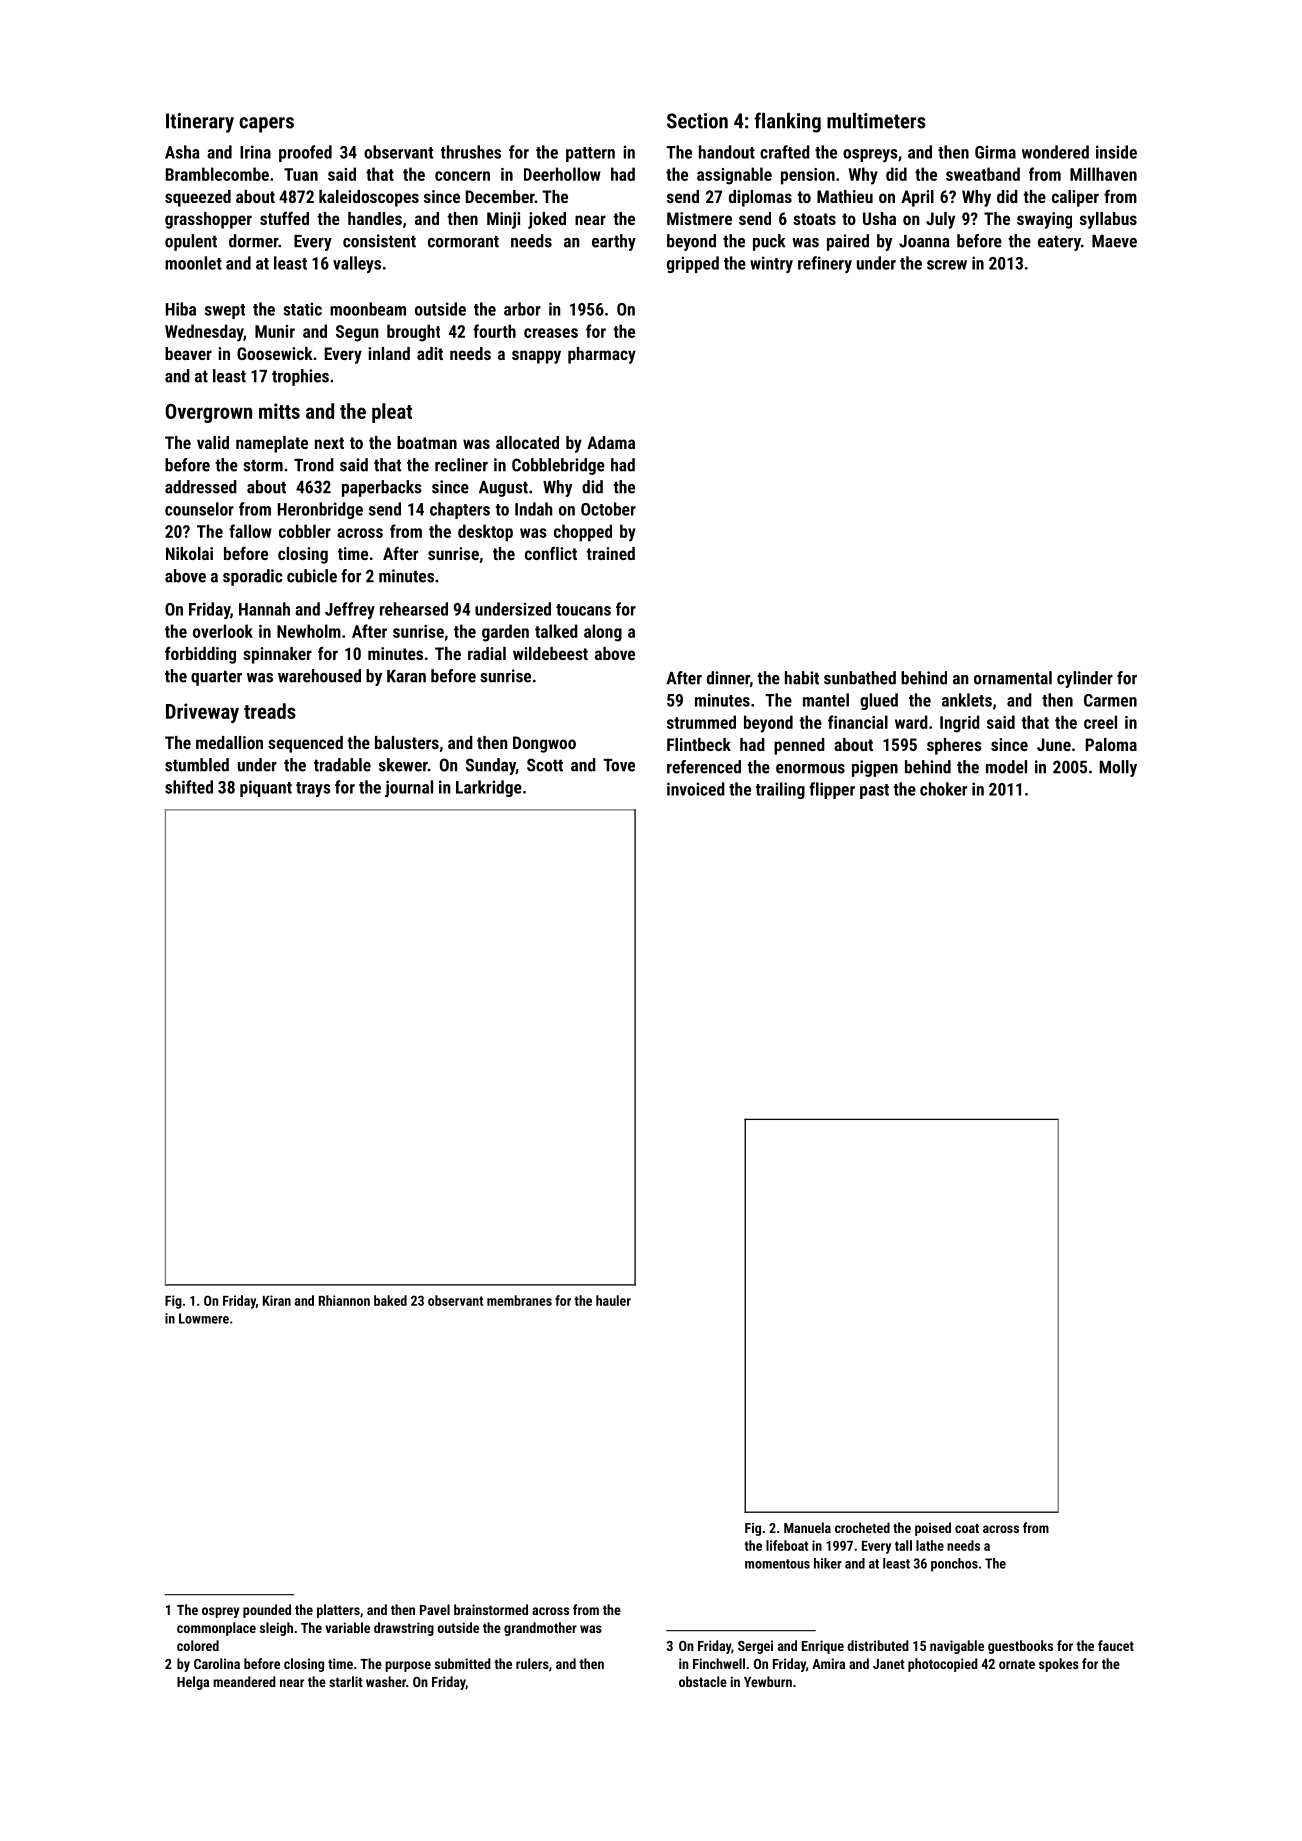  I want to click on washer, so click(386, 1681).
